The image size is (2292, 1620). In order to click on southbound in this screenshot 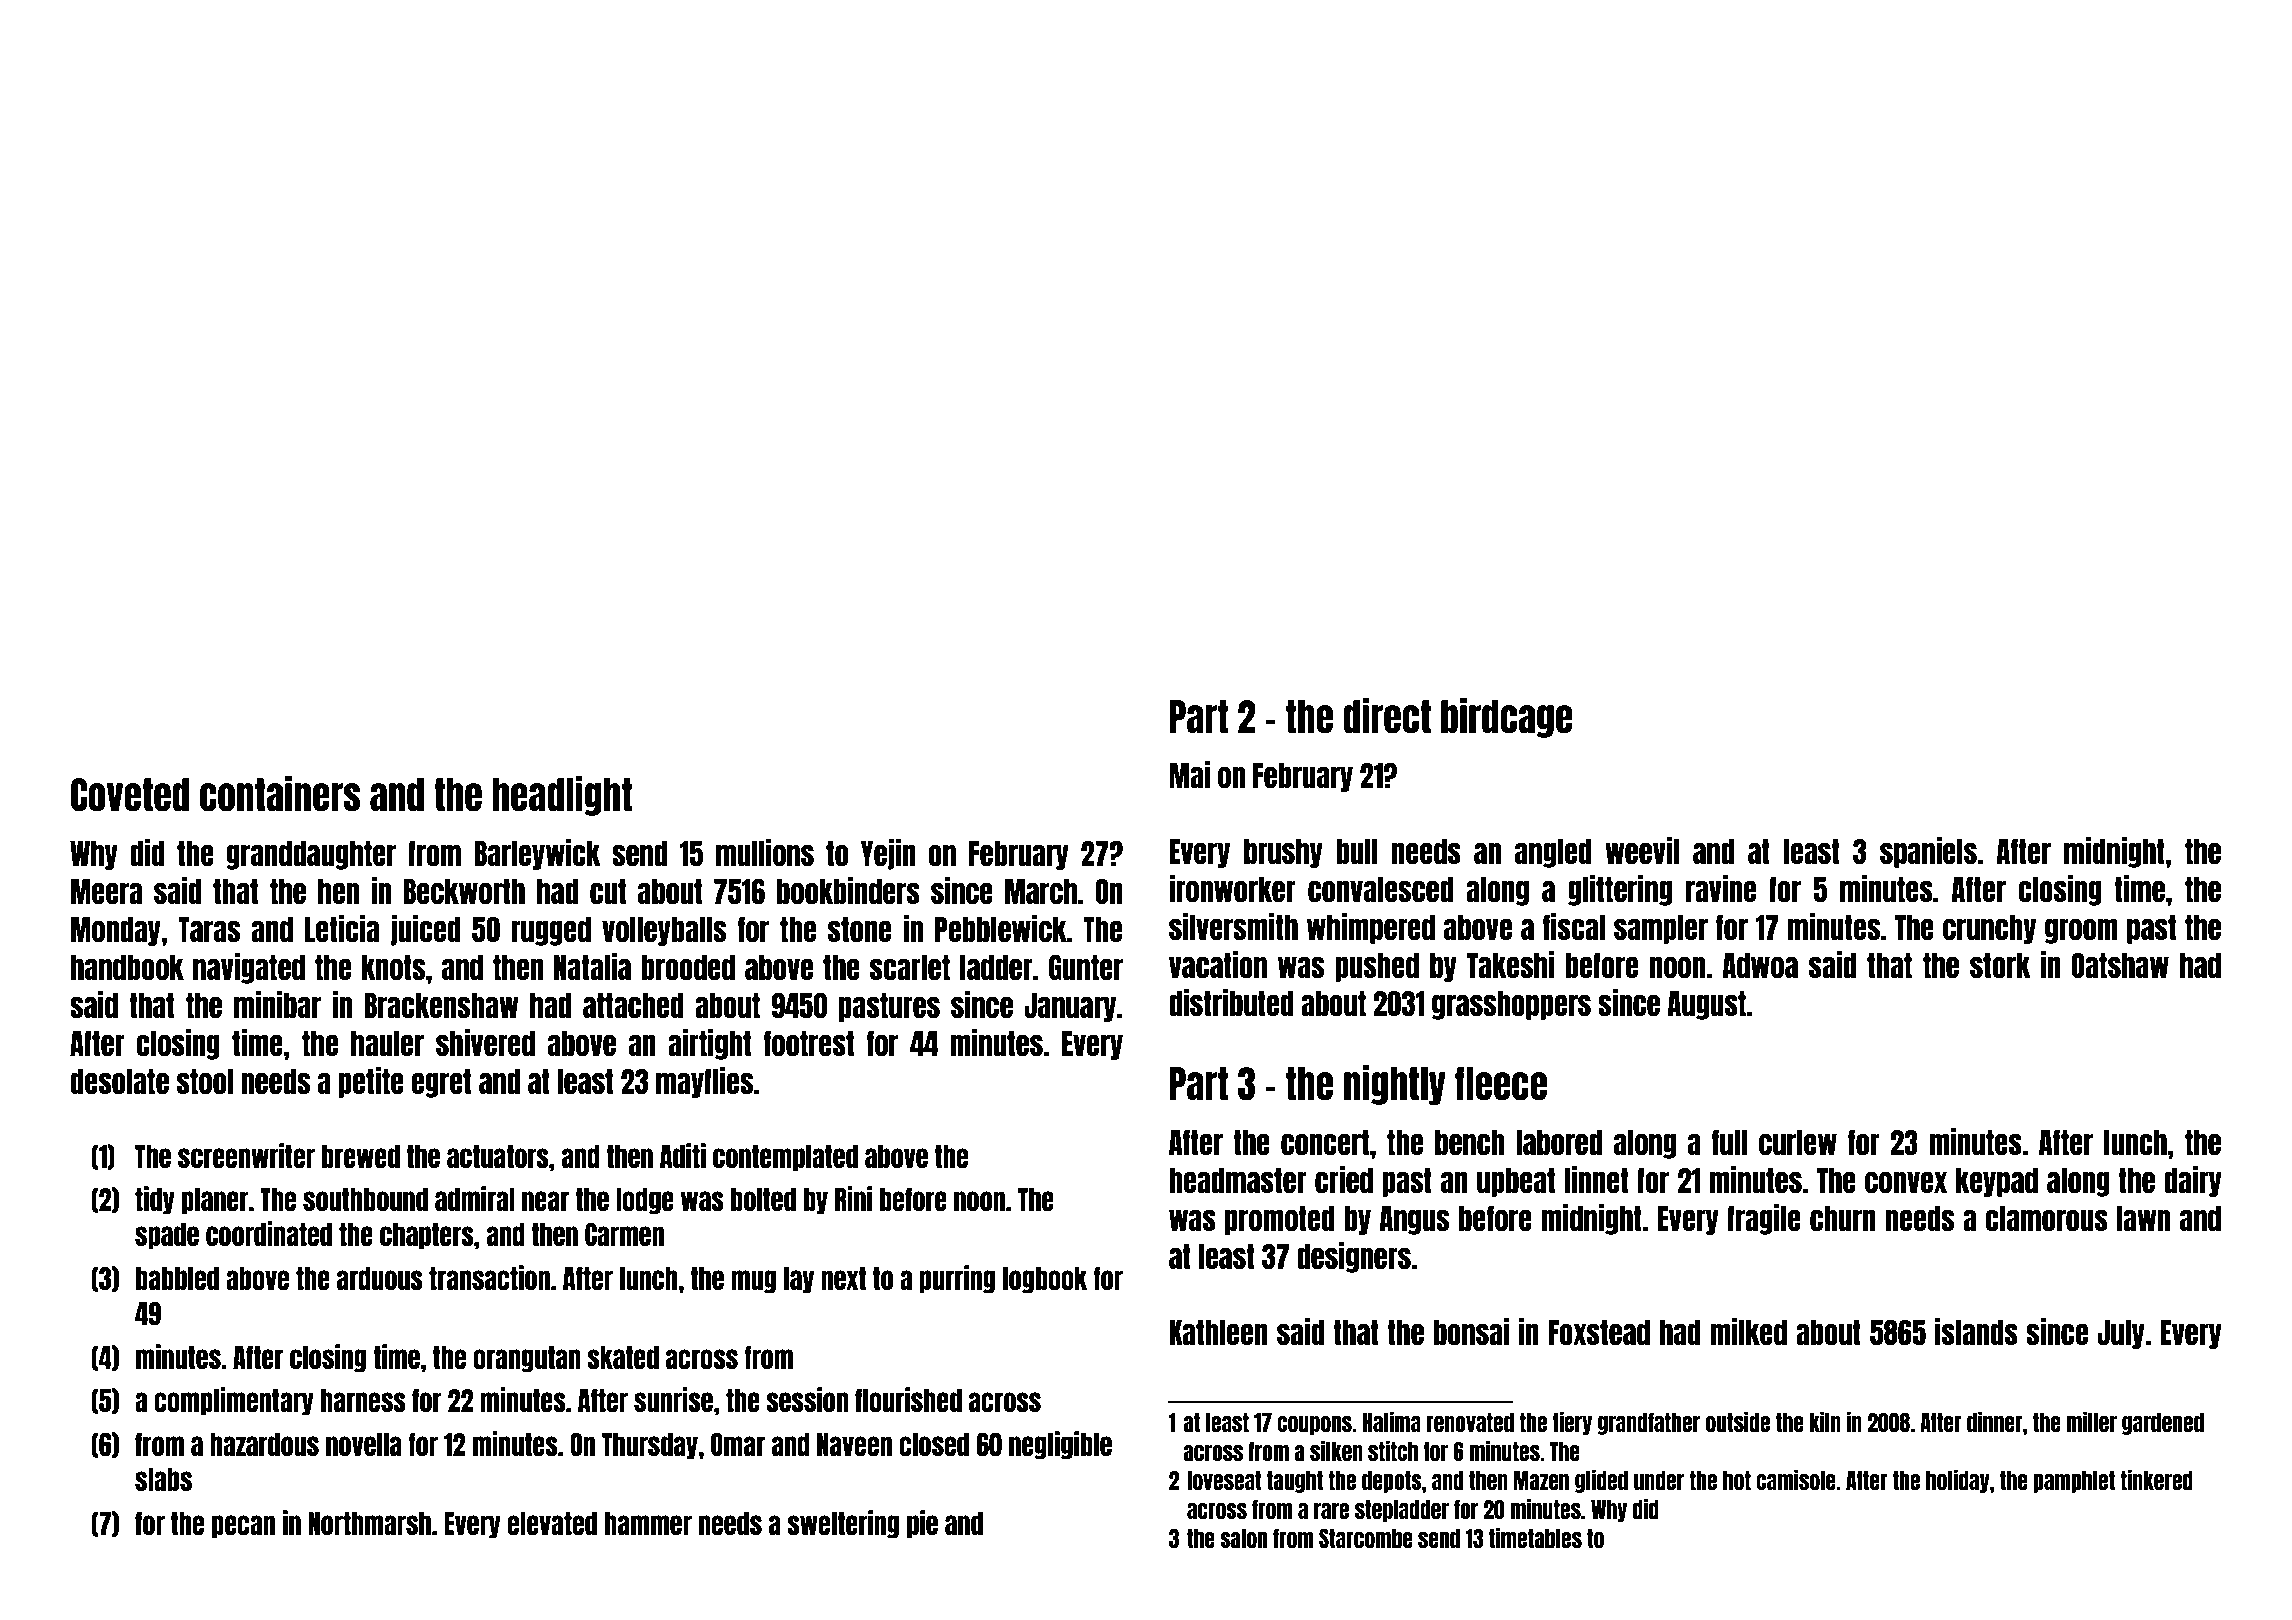, I will do `click(365, 1199)`.
